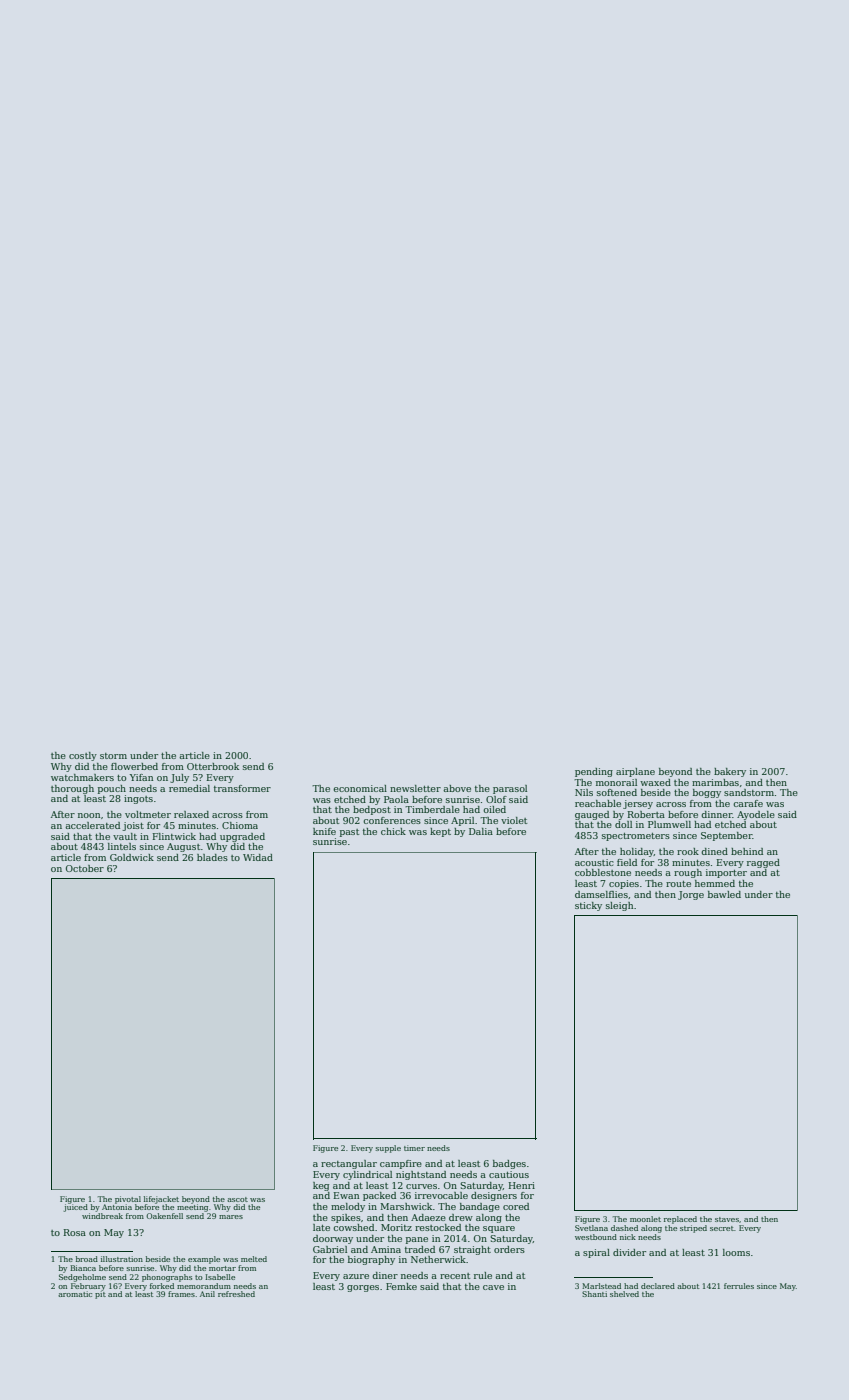 This screenshot has width=849, height=1400. What do you see at coordinates (83, 756) in the screenshot?
I see `costly` at bounding box center [83, 756].
